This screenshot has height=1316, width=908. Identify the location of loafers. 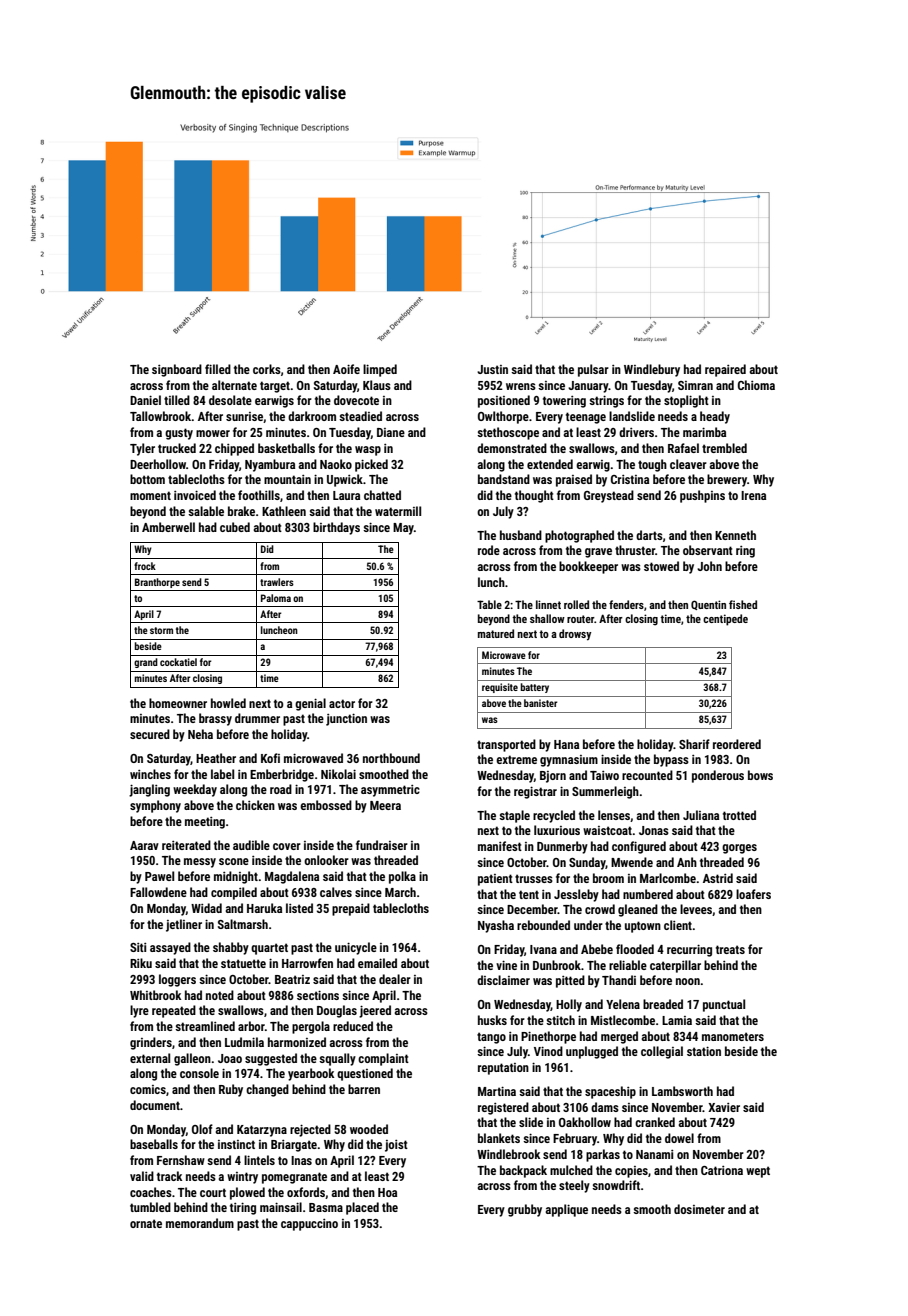
(753, 894).
